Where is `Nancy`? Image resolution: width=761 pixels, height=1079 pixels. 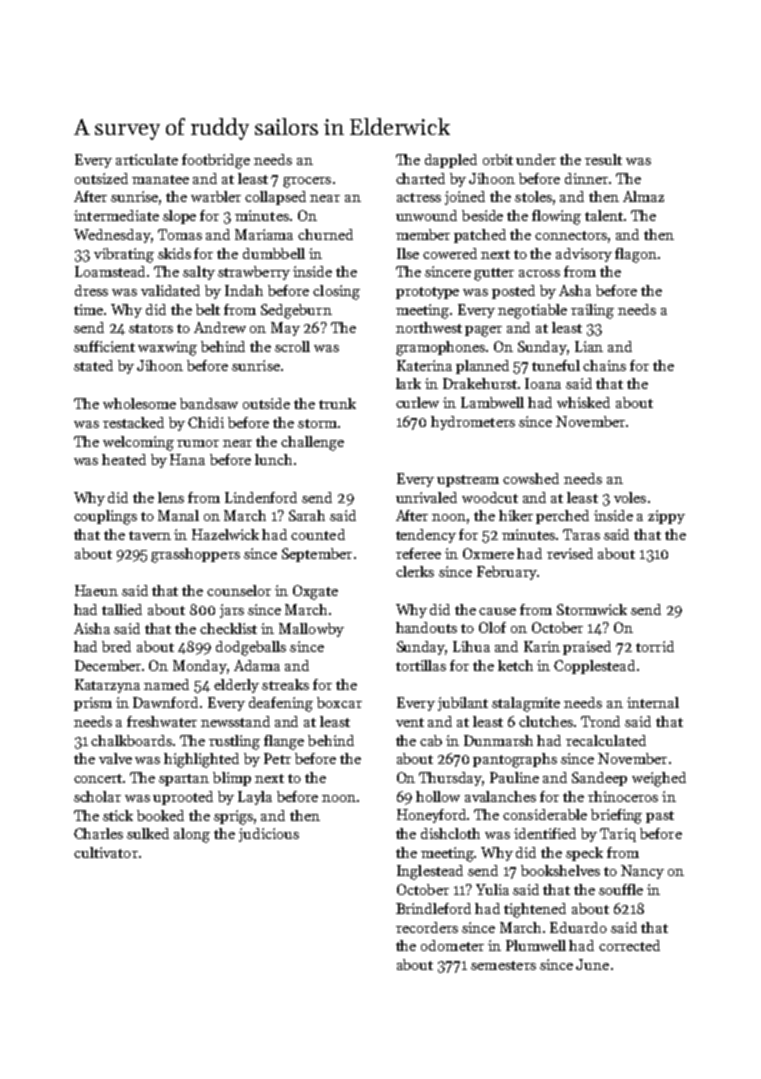
Nancy is located at coordinates (642, 872).
